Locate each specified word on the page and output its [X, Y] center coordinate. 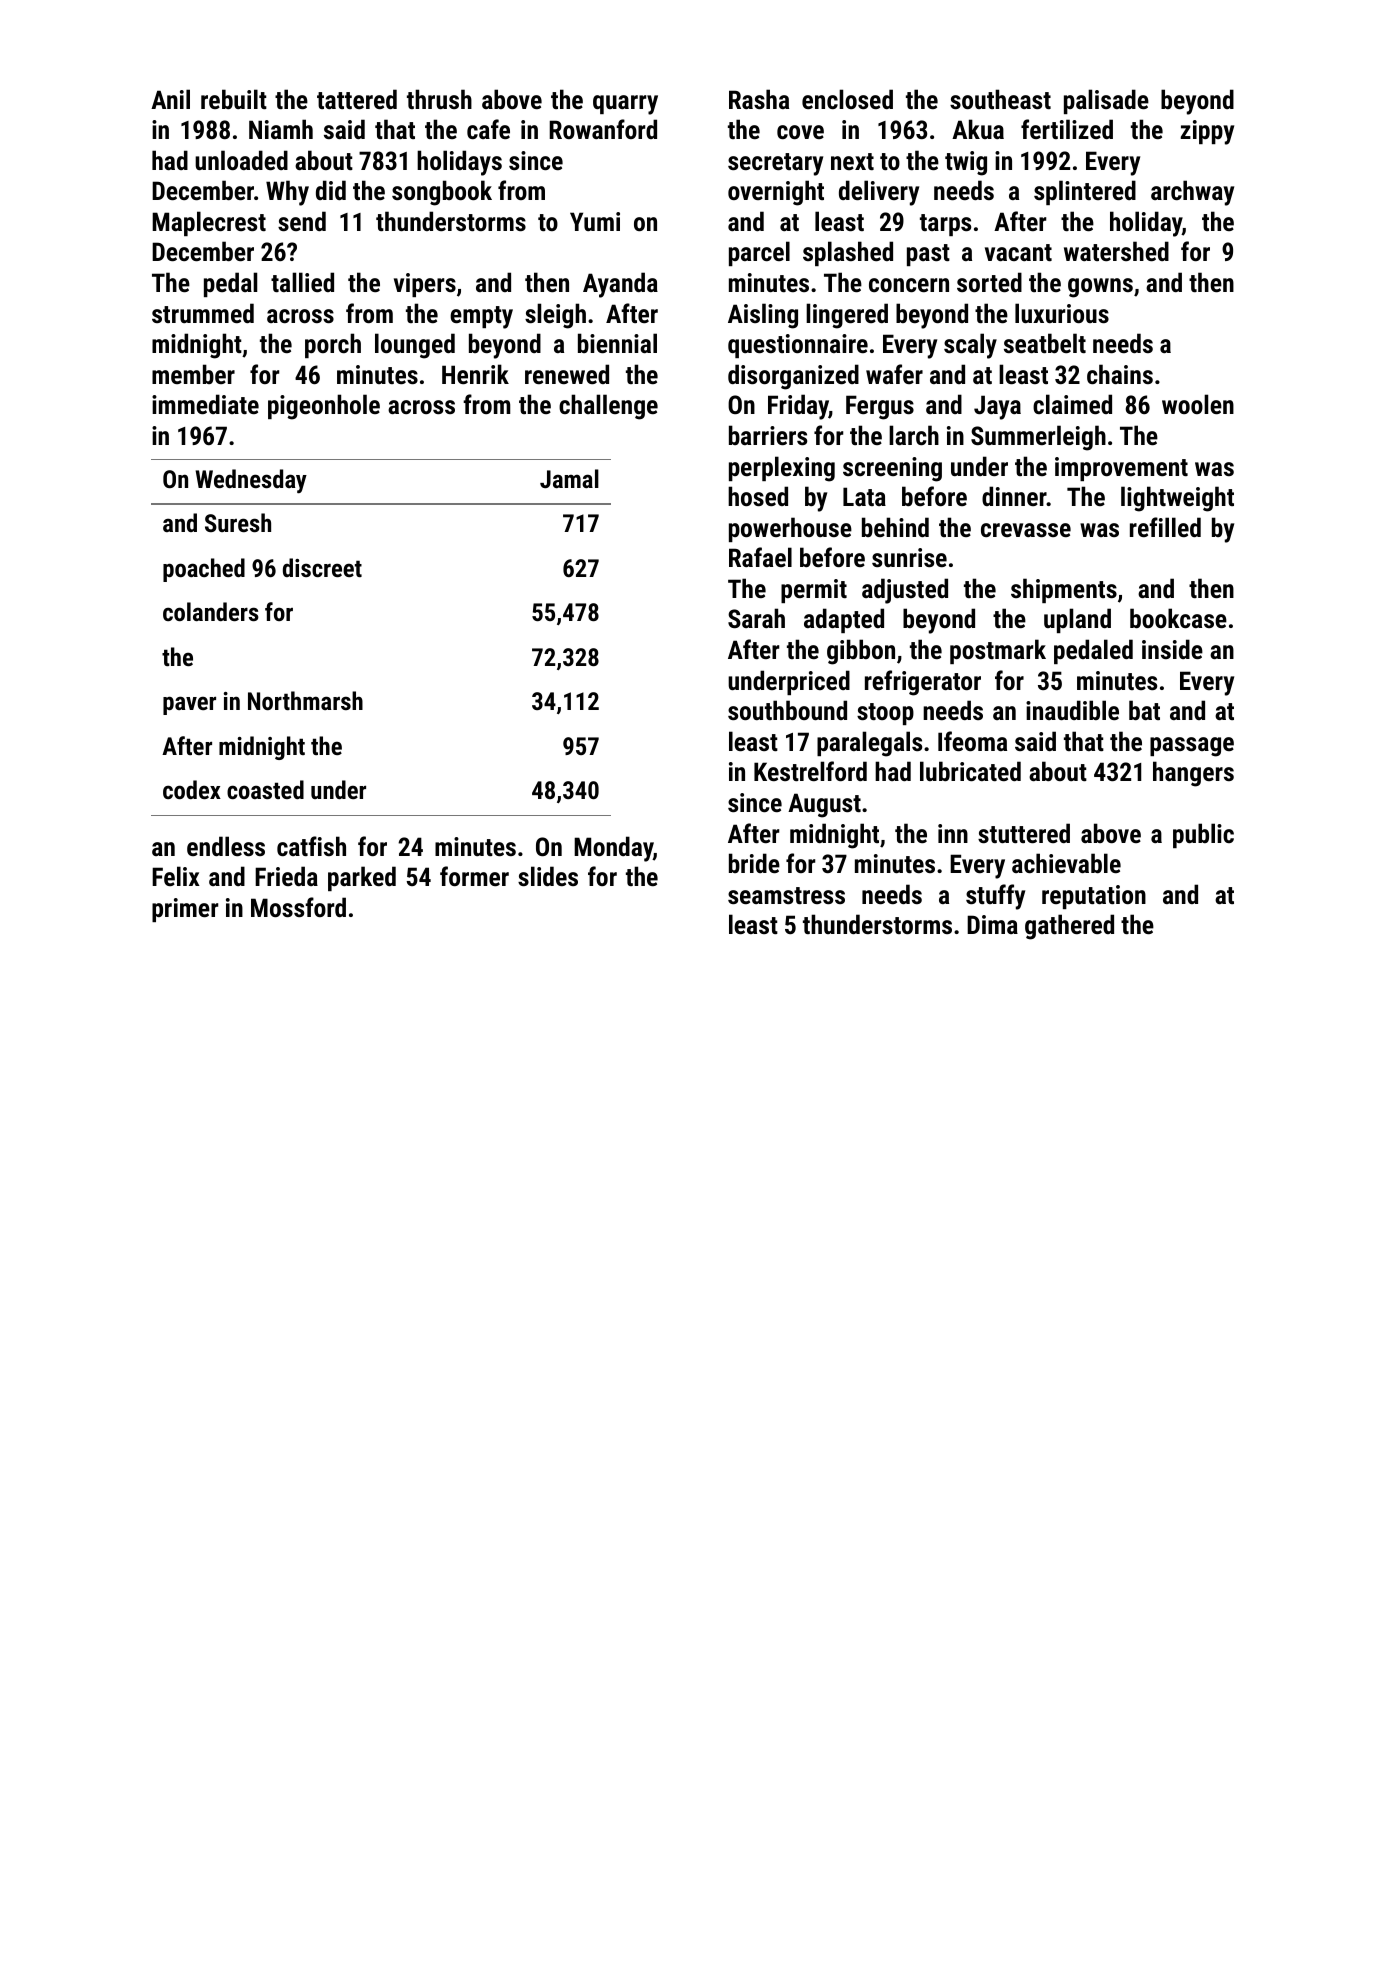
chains [1120, 374]
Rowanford [603, 129]
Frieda [286, 876]
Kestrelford [810, 771]
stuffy [995, 897]
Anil [170, 99]
